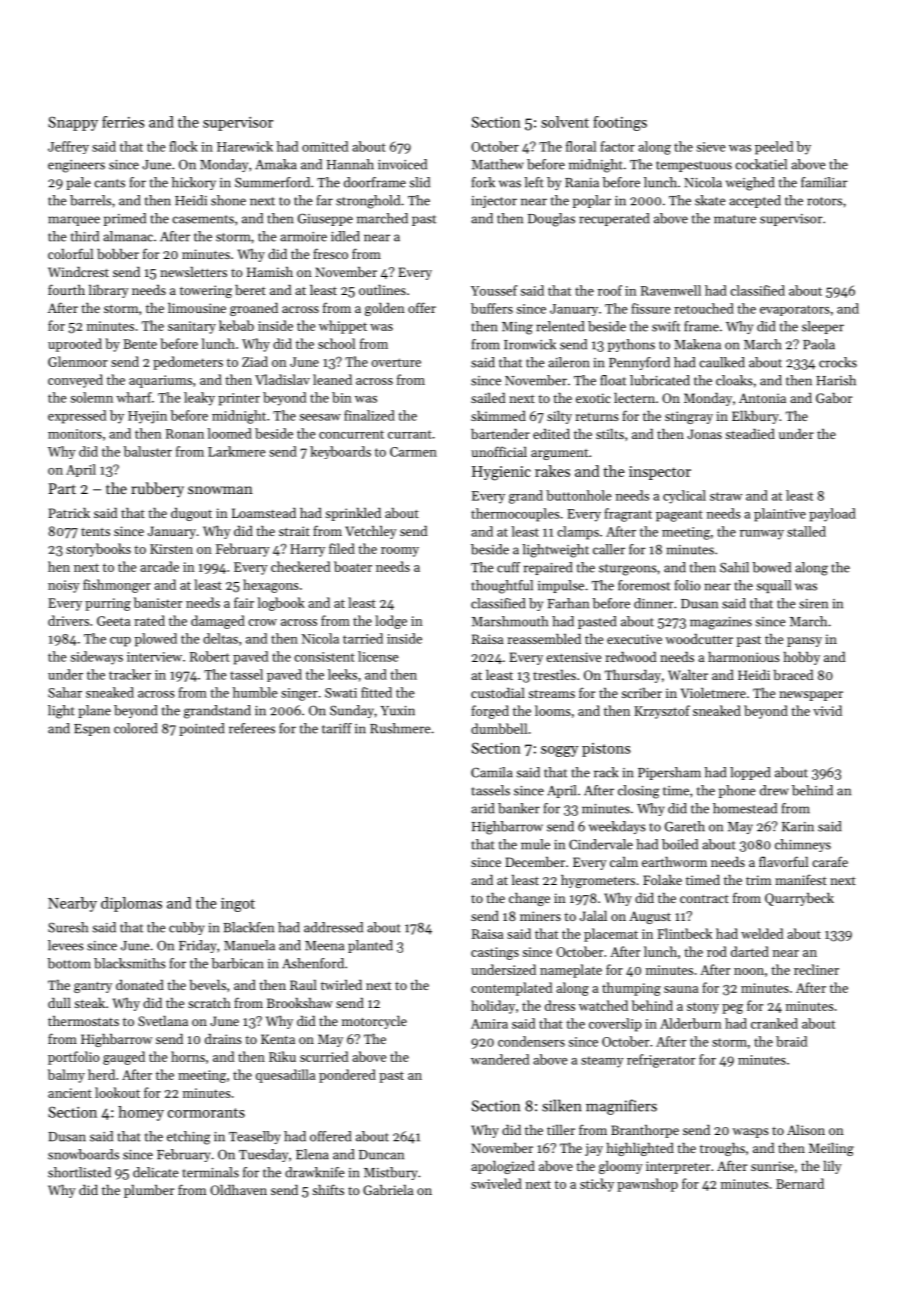  I want to click on Branthorpe, so click(645, 1131).
